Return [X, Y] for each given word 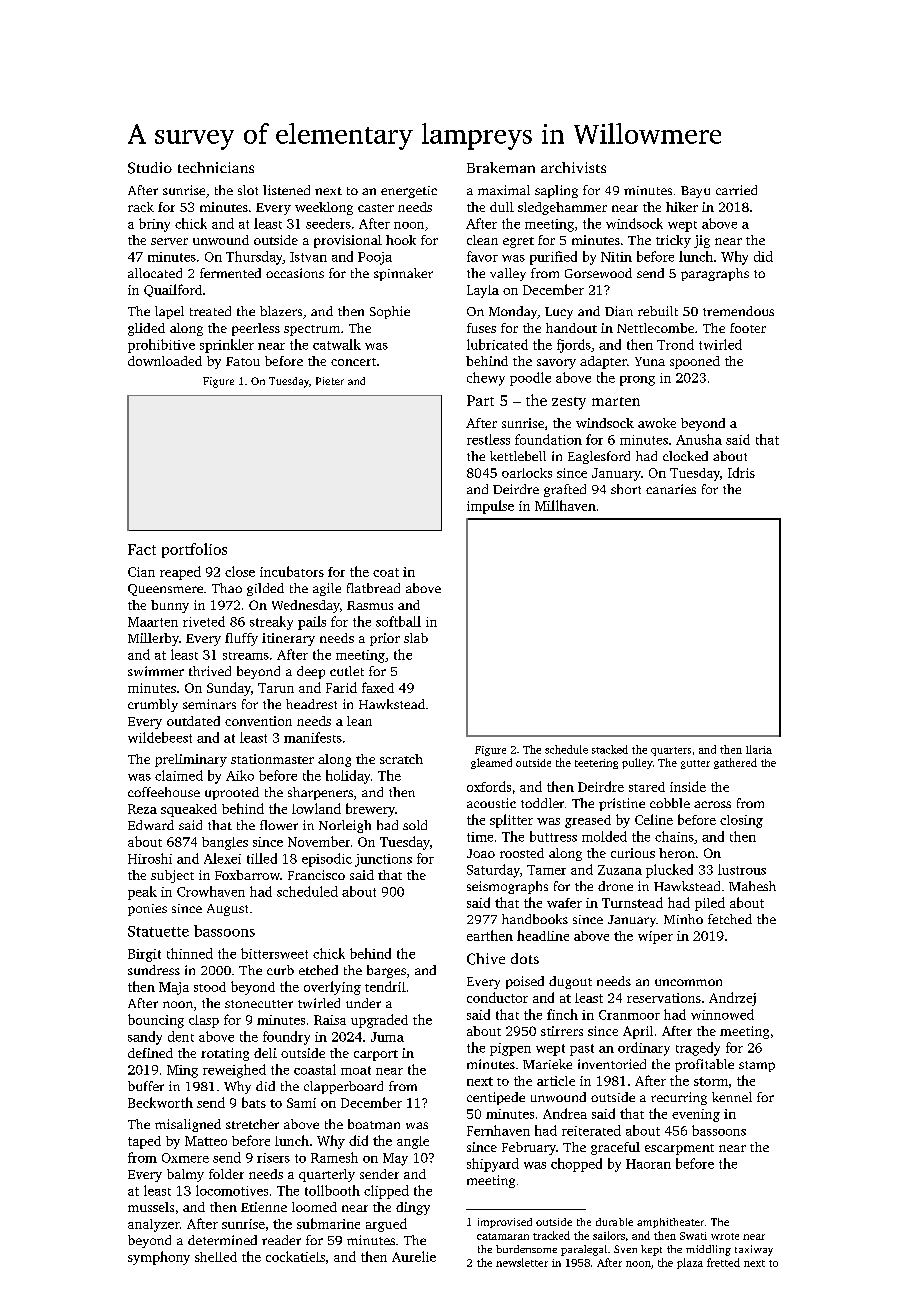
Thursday [254, 258]
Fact [142, 549]
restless [488, 439]
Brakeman [501, 167]
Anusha [699, 439]
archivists [573, 167]
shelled [216, 1257]
